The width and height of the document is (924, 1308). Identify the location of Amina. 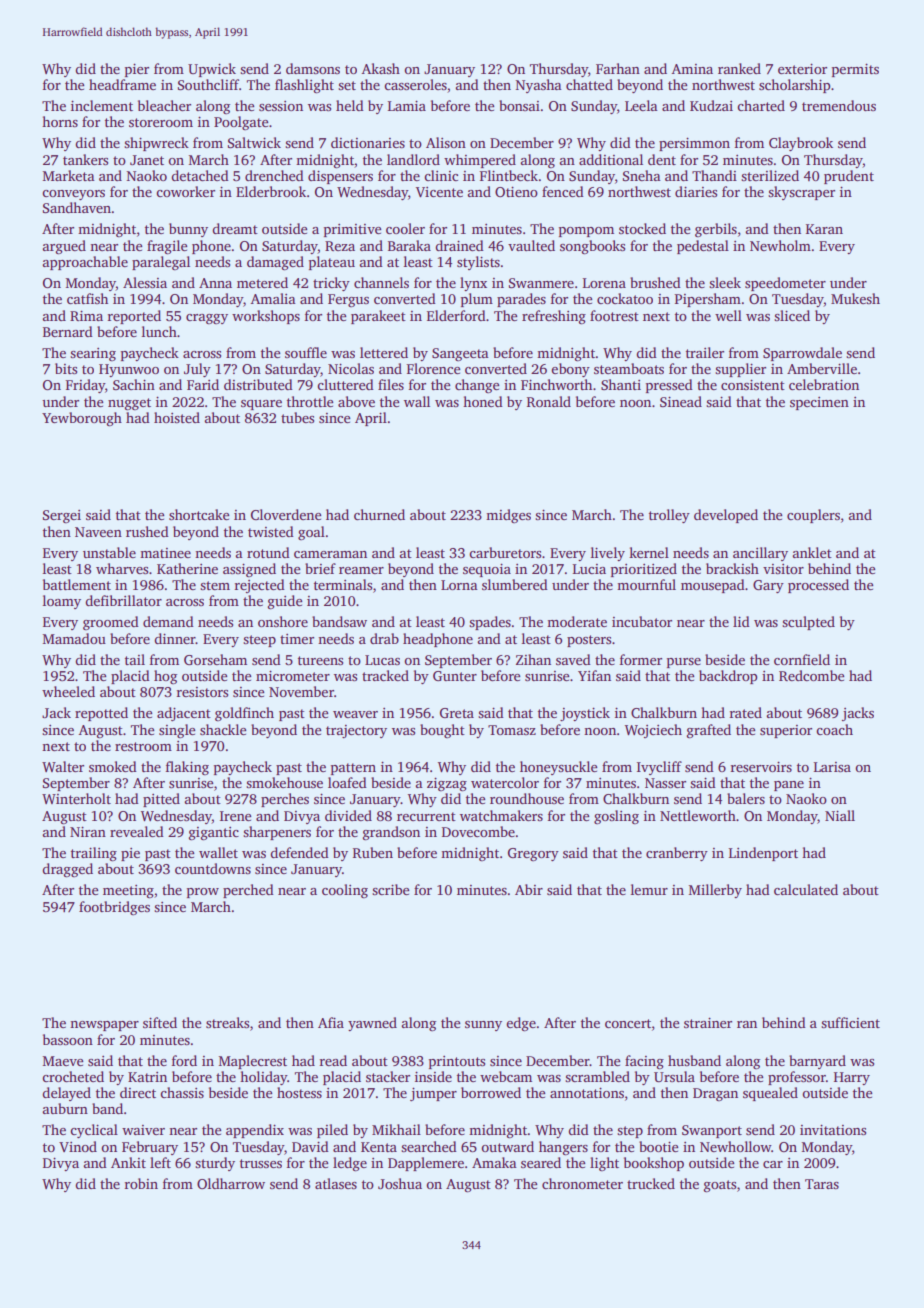
(692, 69).
